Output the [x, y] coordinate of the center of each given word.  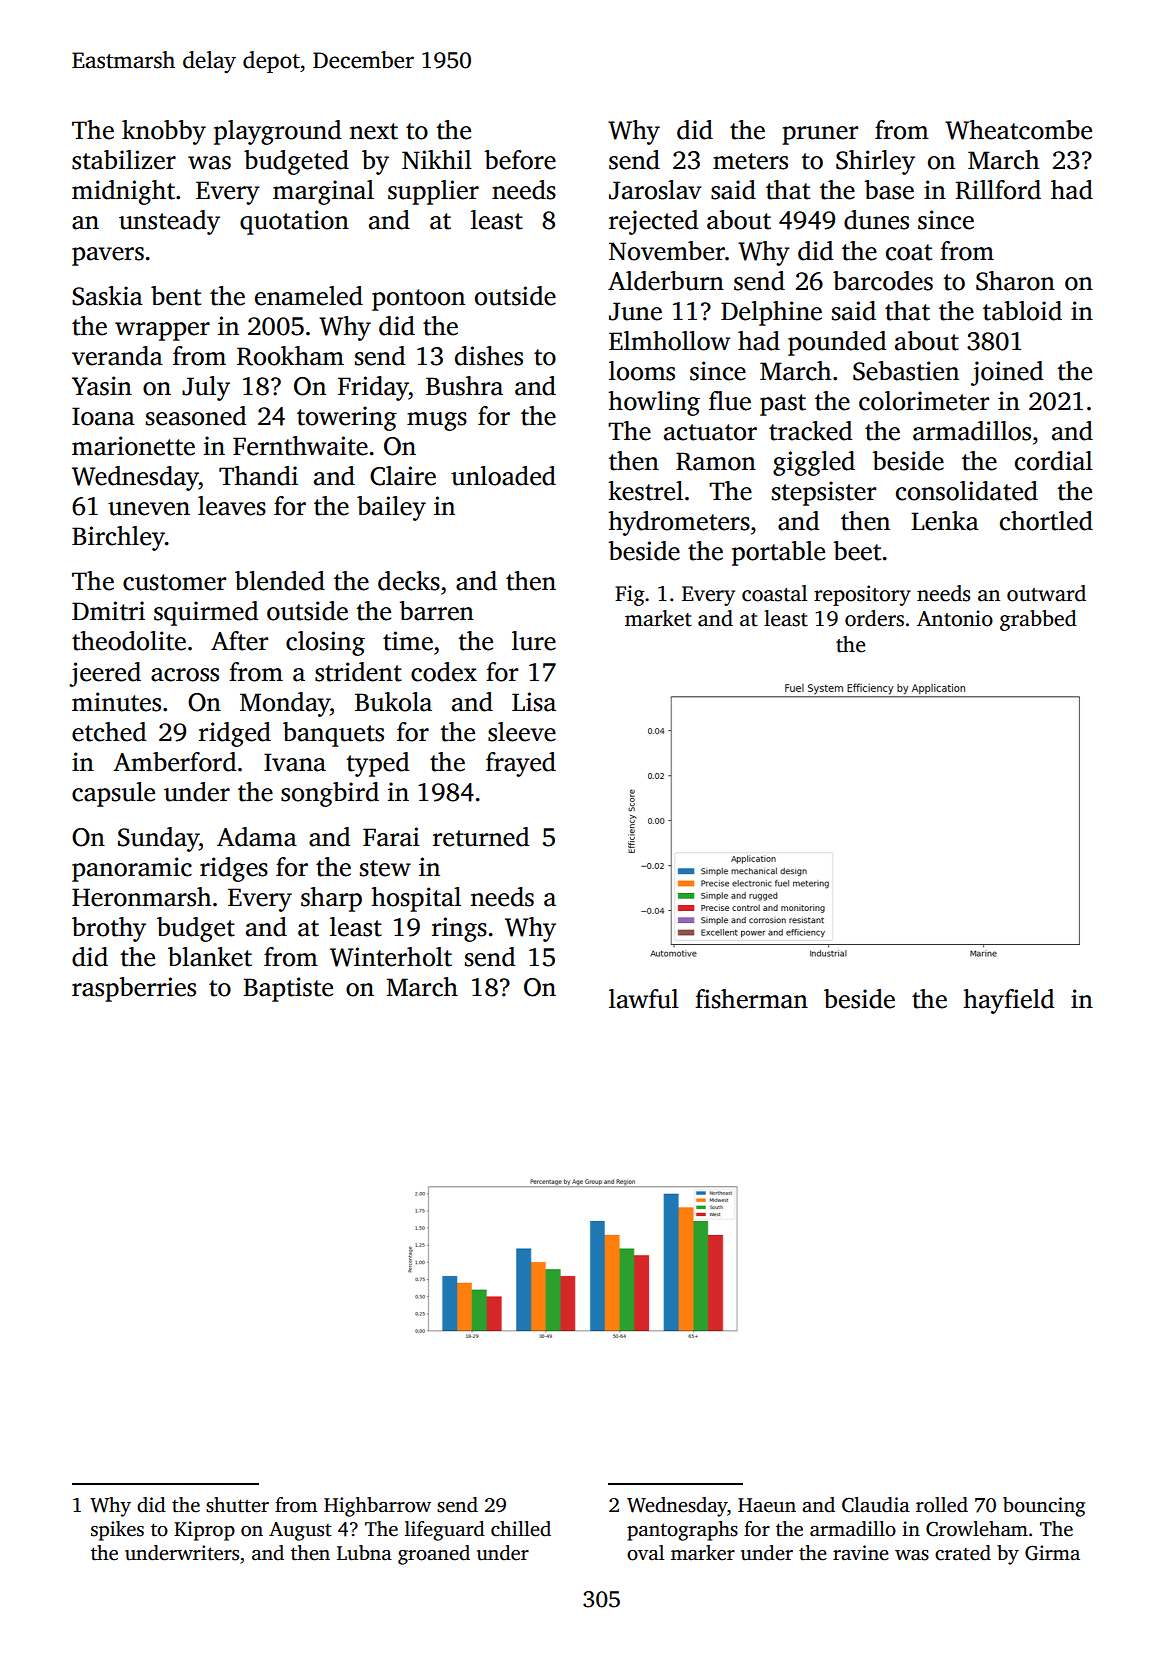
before [520, 160]
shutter [237, 1505]
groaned [434, 1555]
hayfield [1009, 1001]
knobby [164, 132]
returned [481, 837]
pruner [820, 135]
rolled [942, 1505]
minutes [116, 702]
